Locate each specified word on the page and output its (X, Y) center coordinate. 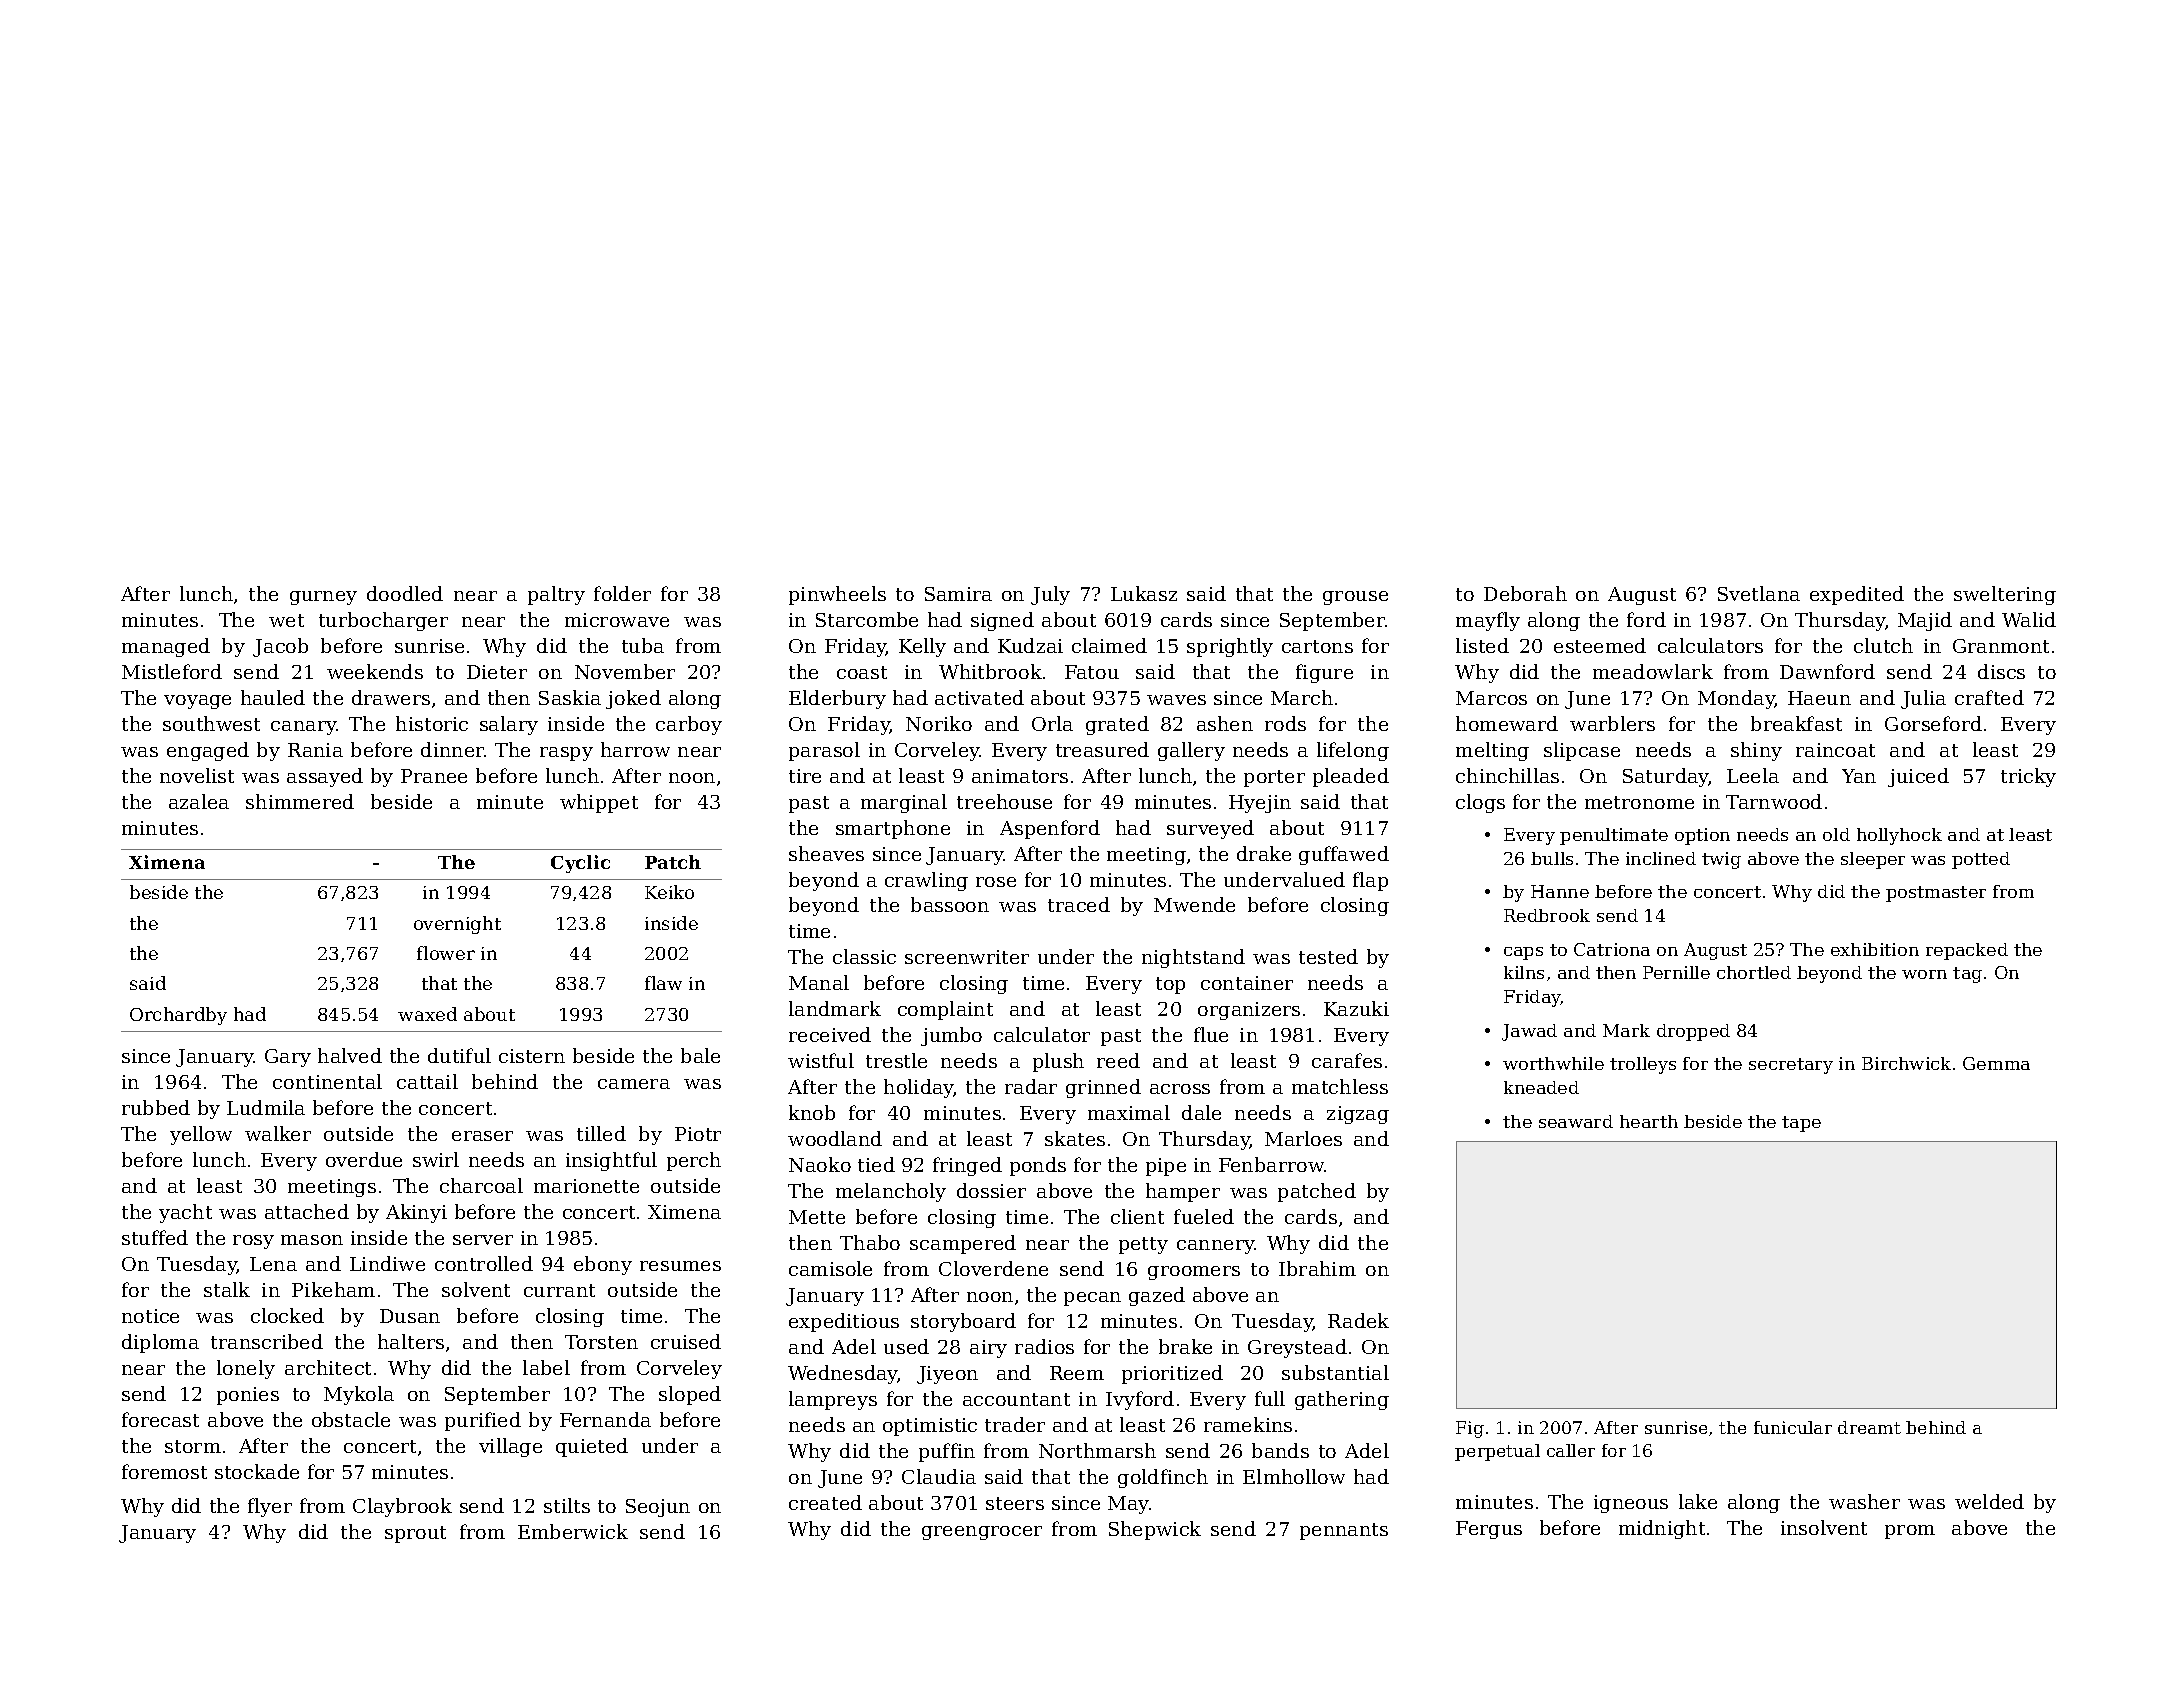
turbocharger (383, 621)
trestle (896, 1060)
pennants (1344, 1531)
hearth (1649, 1121)
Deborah (1525, 593)
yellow (201, 1135)
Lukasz (1144, 593)
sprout (415, 1534)
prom (1910, 1532)
